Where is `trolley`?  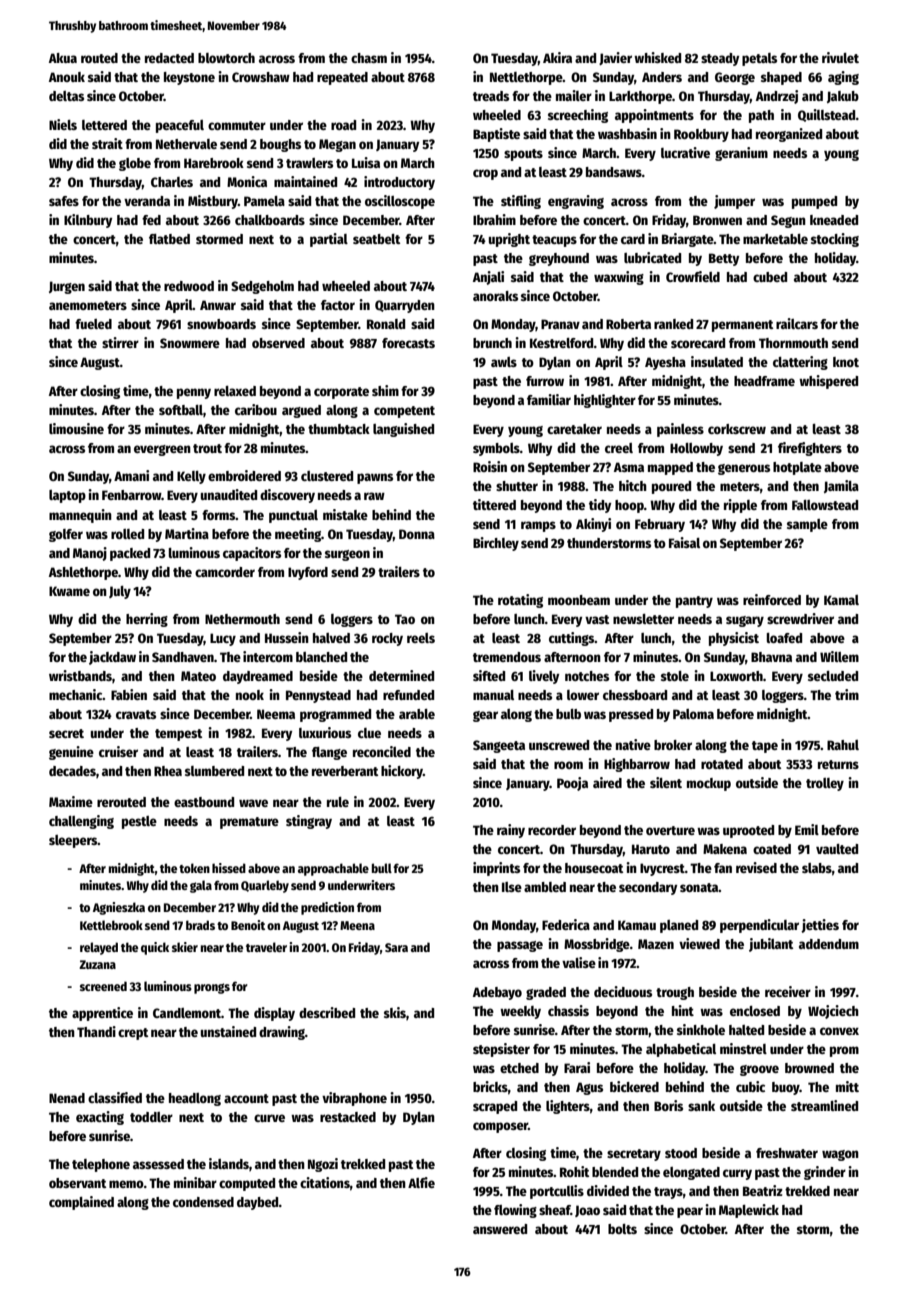
trolley is located at coordinates (825, 784).
